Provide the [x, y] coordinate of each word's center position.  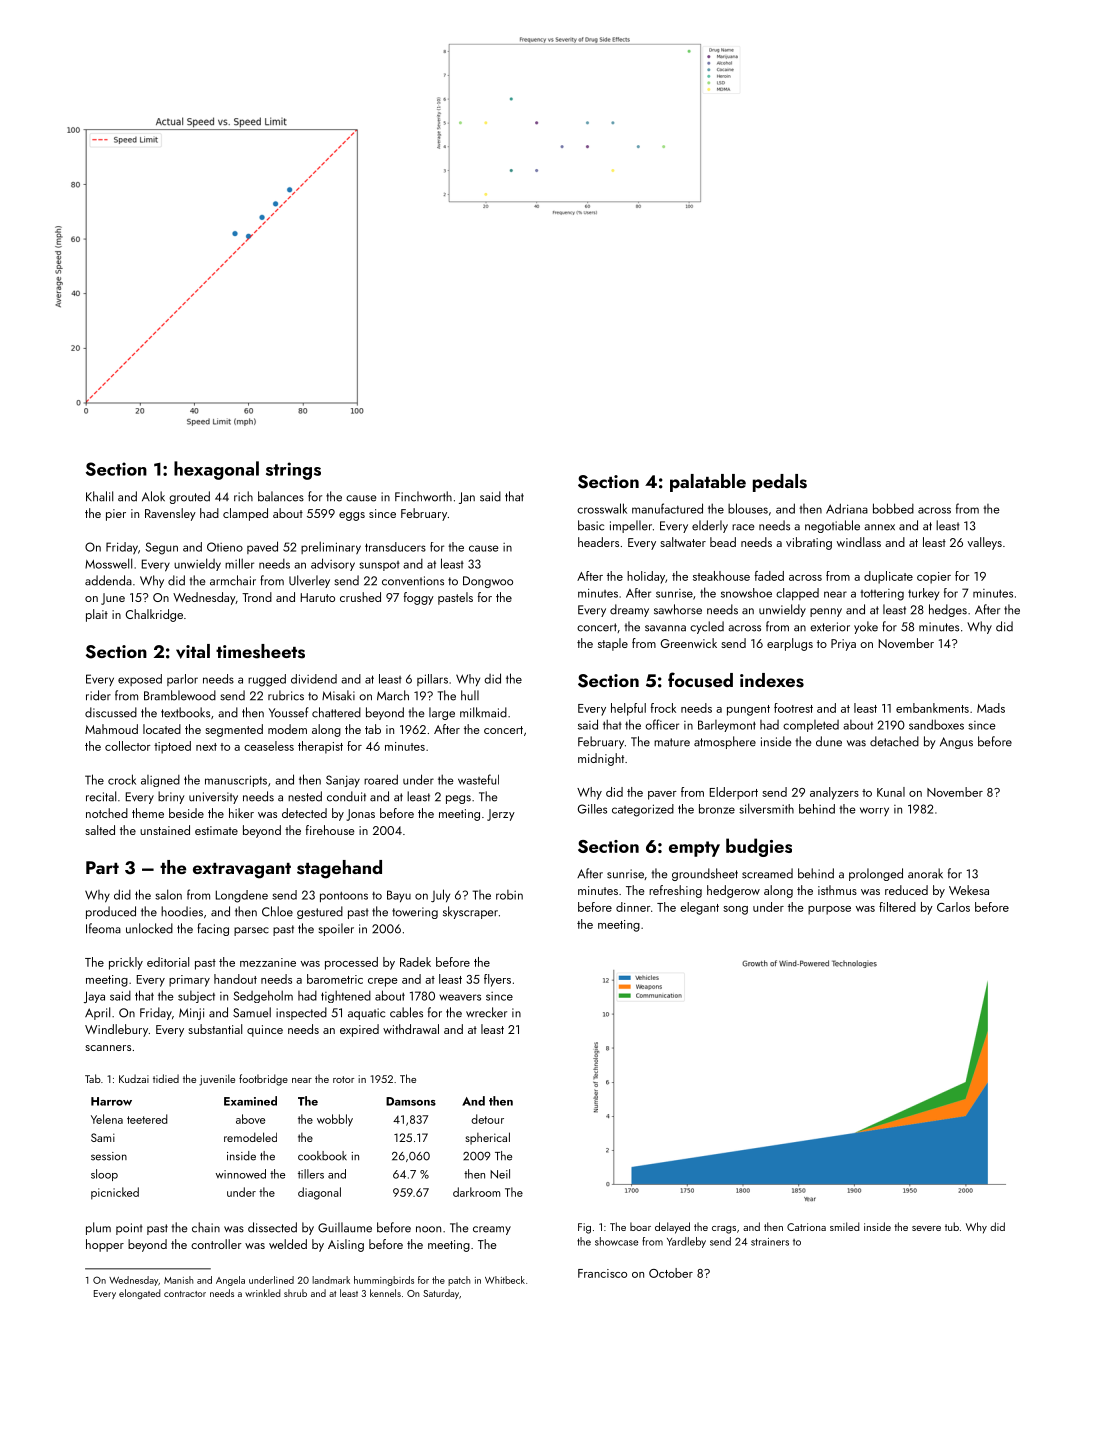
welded [288, 1244]
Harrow [111, 1101]
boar [640, 1226]
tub [952, 1226]
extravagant [242, 871]
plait [97, 615]
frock [663, 708]
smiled [845, 1226]
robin [509, 895]
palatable [708, 483]
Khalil [99, 496]
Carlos [953, 907]
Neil [500, 1174]
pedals [780, 483]
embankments [932, 708]
